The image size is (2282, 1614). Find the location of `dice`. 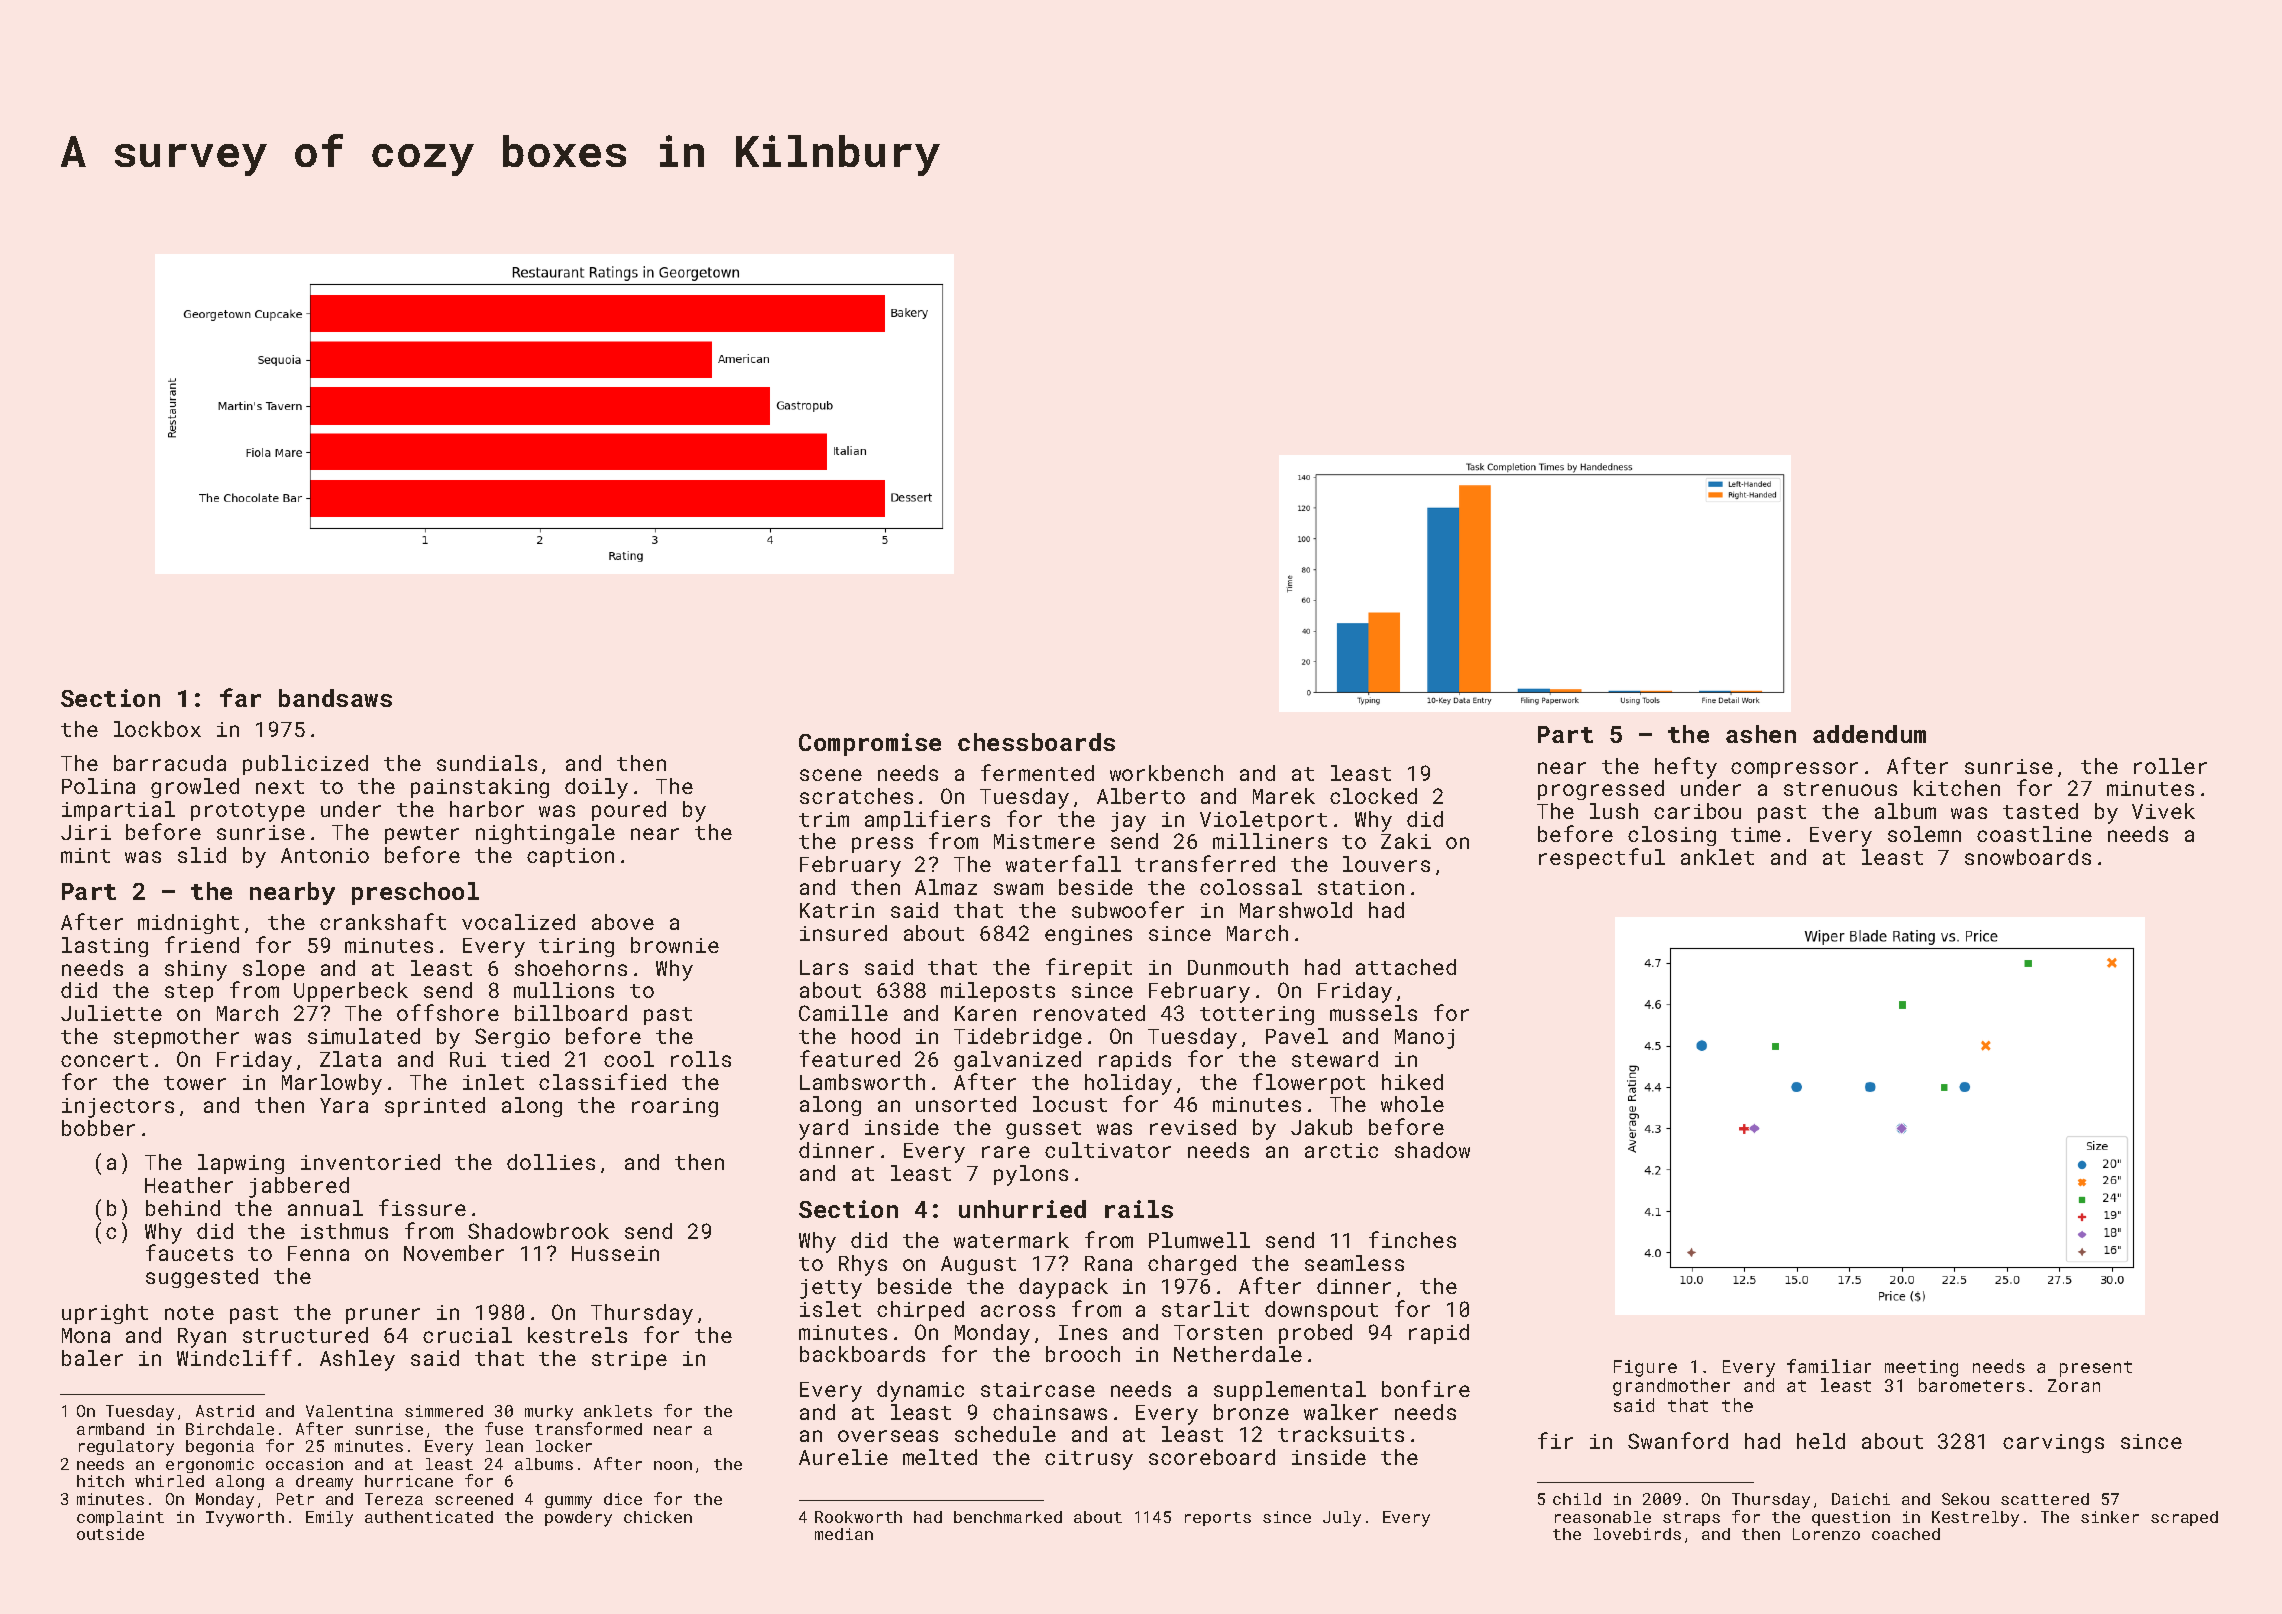

dice is located at coordinates (623, 1499).
